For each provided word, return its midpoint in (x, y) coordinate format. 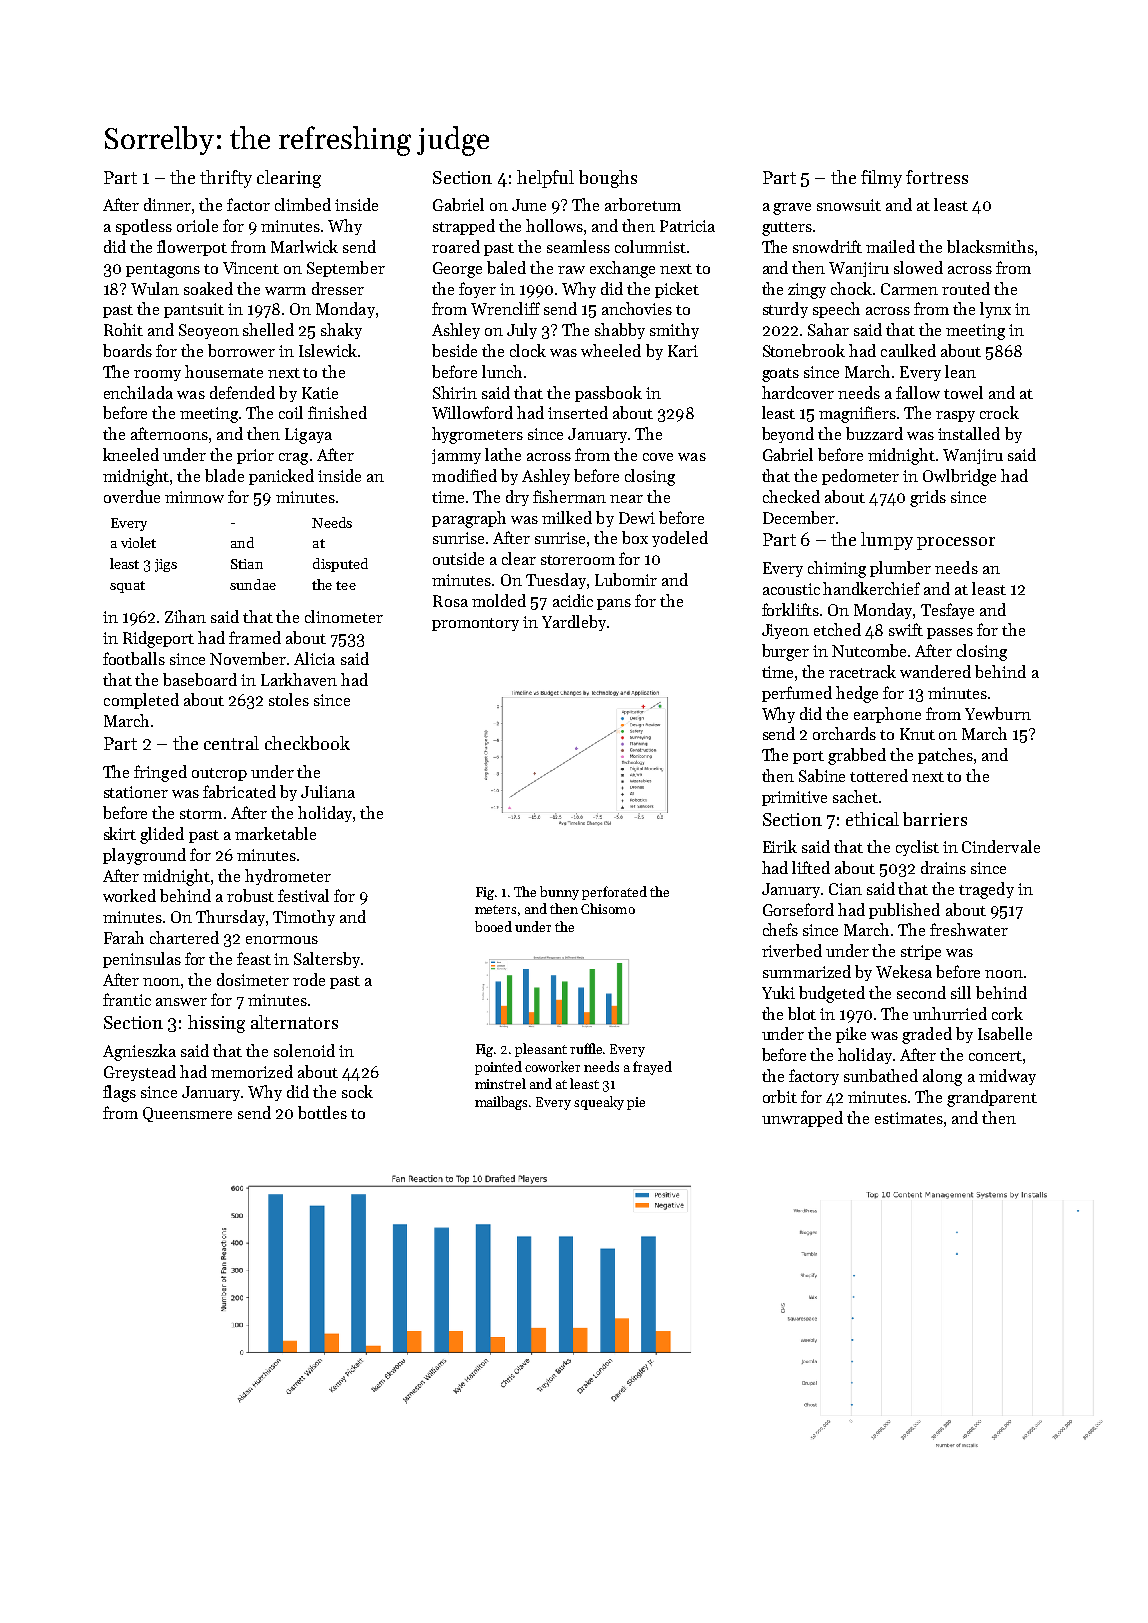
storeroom (578, 560)
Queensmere (187, 1114)
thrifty (226, 179)
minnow (194, 497)
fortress (937, 177)
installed (969, 433)
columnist (650, 246)
